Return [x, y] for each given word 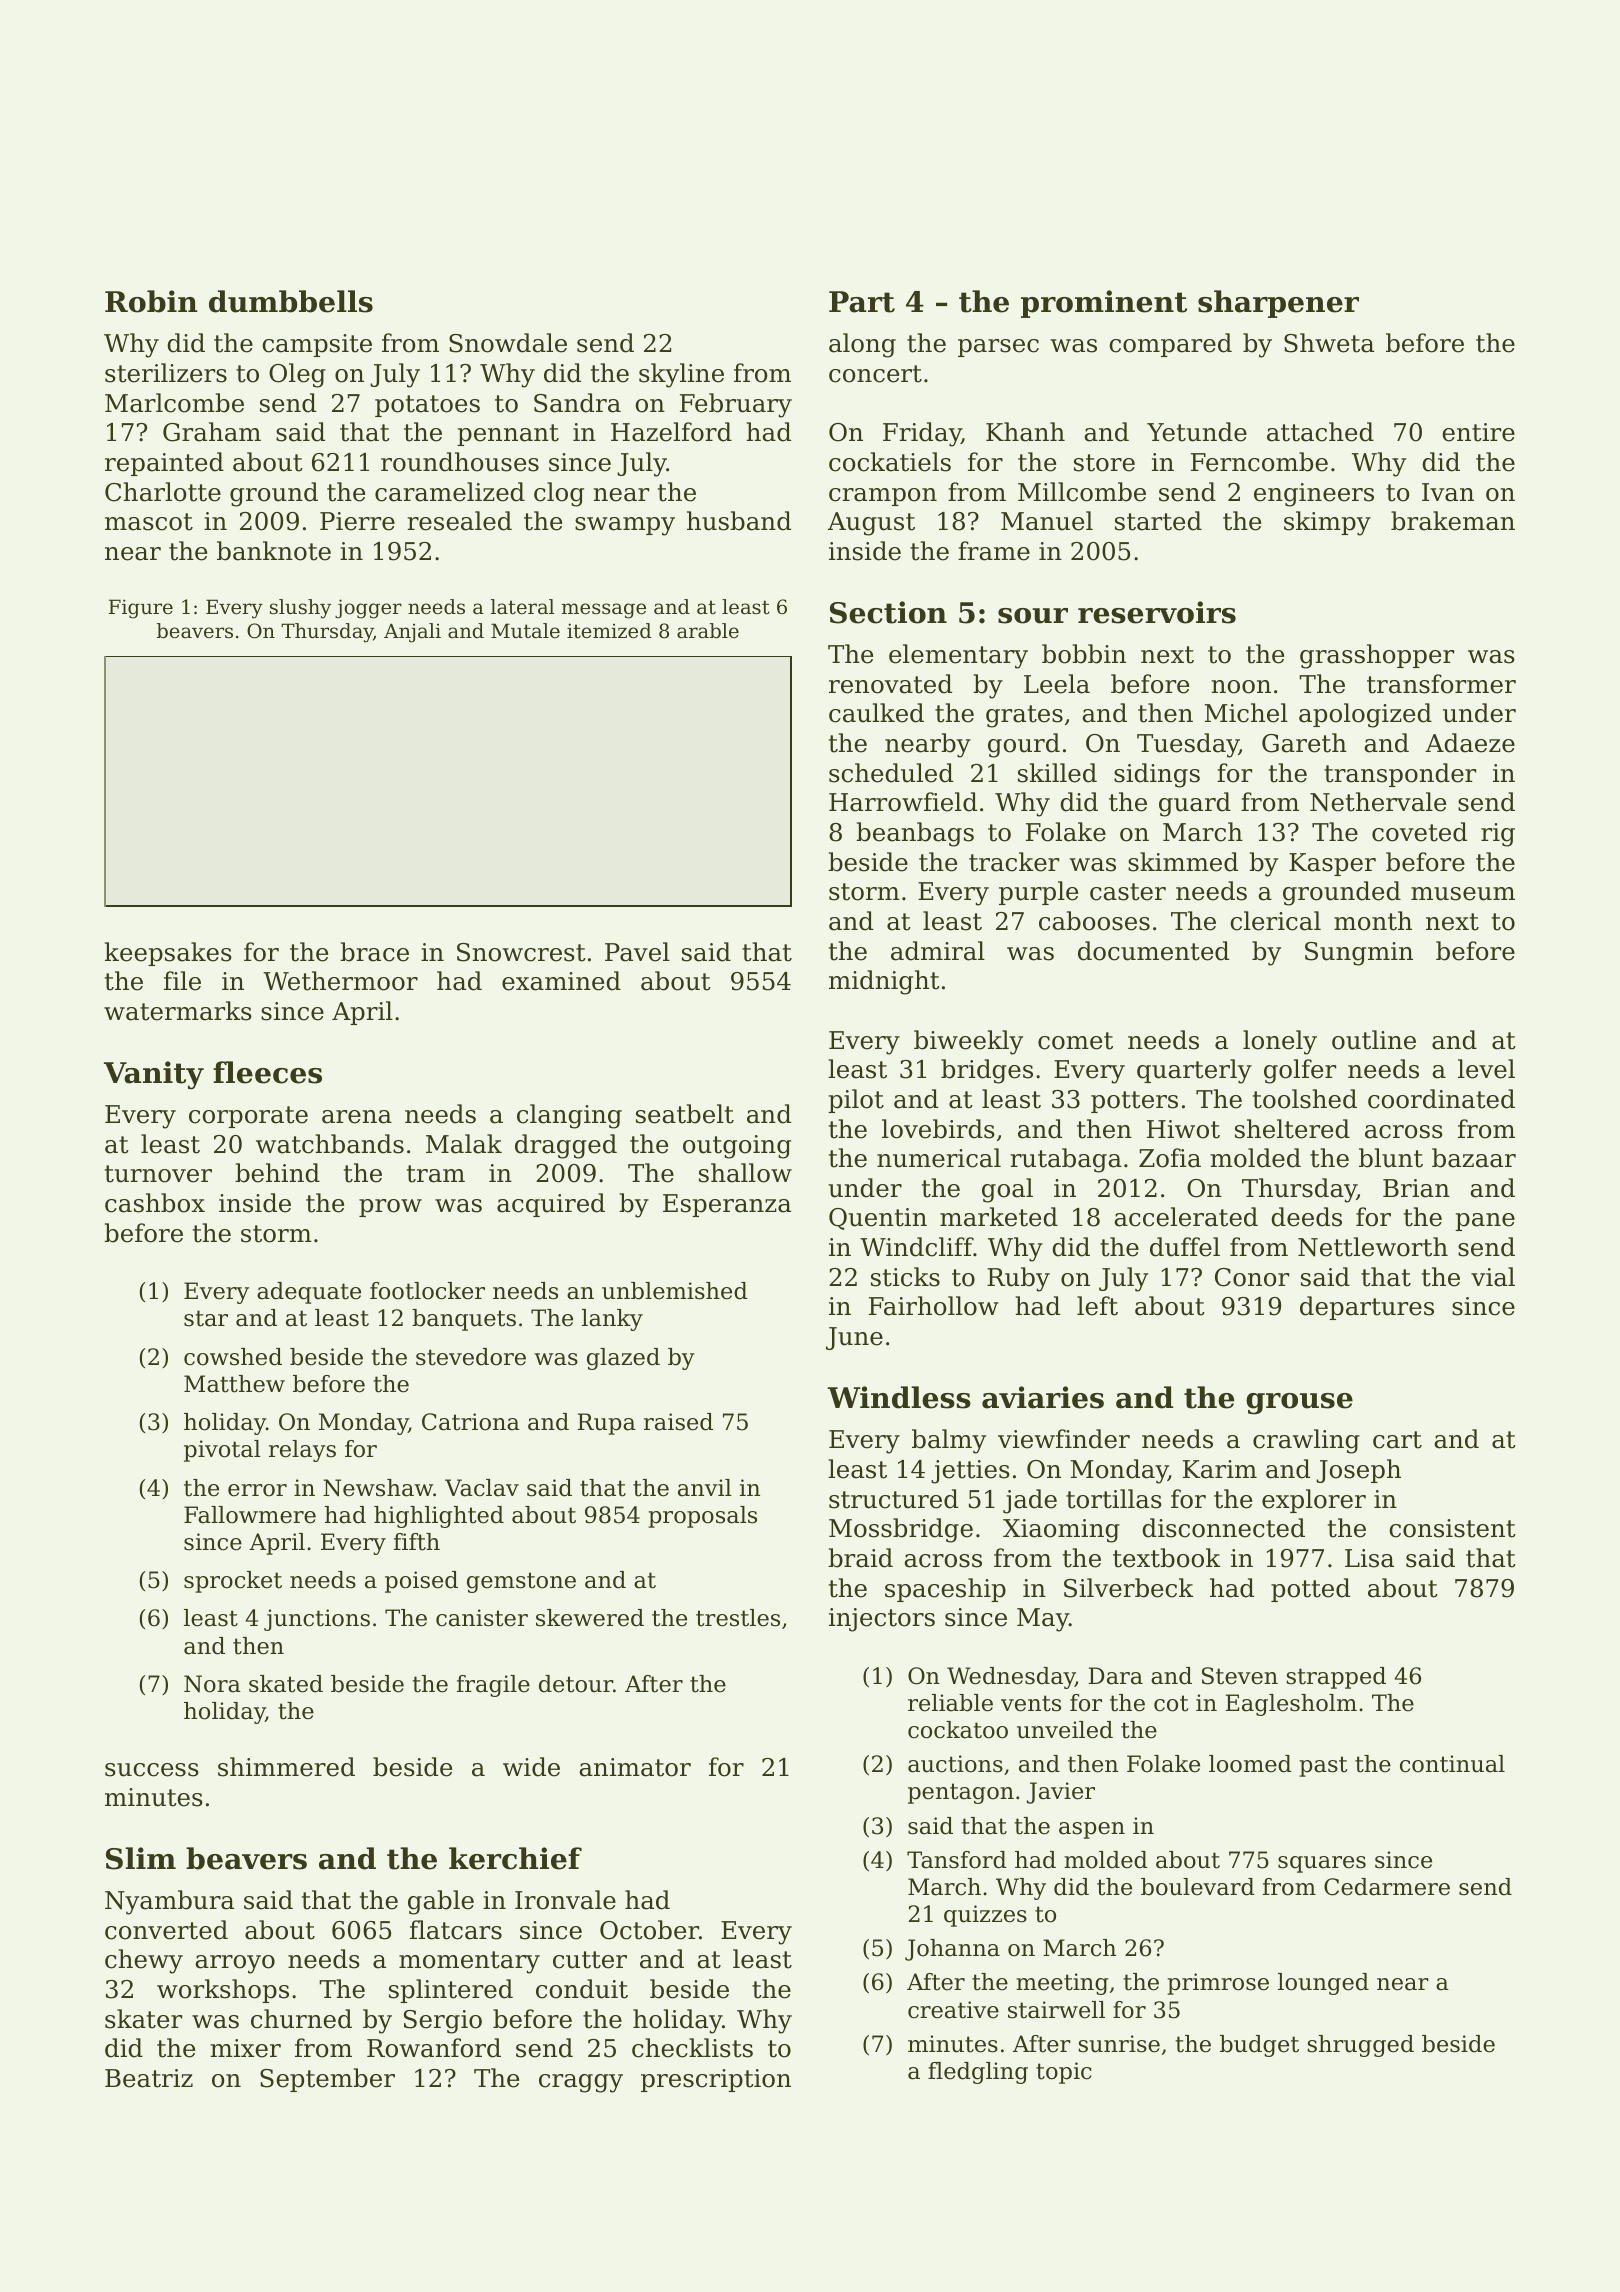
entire [1478, 432]
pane [1485, 1222]
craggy [581, 2083]
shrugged [1361, 2046]
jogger [368, 609]
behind [277, 1173]
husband [739, 521]
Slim [141, 1858]
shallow [745, 1173]
